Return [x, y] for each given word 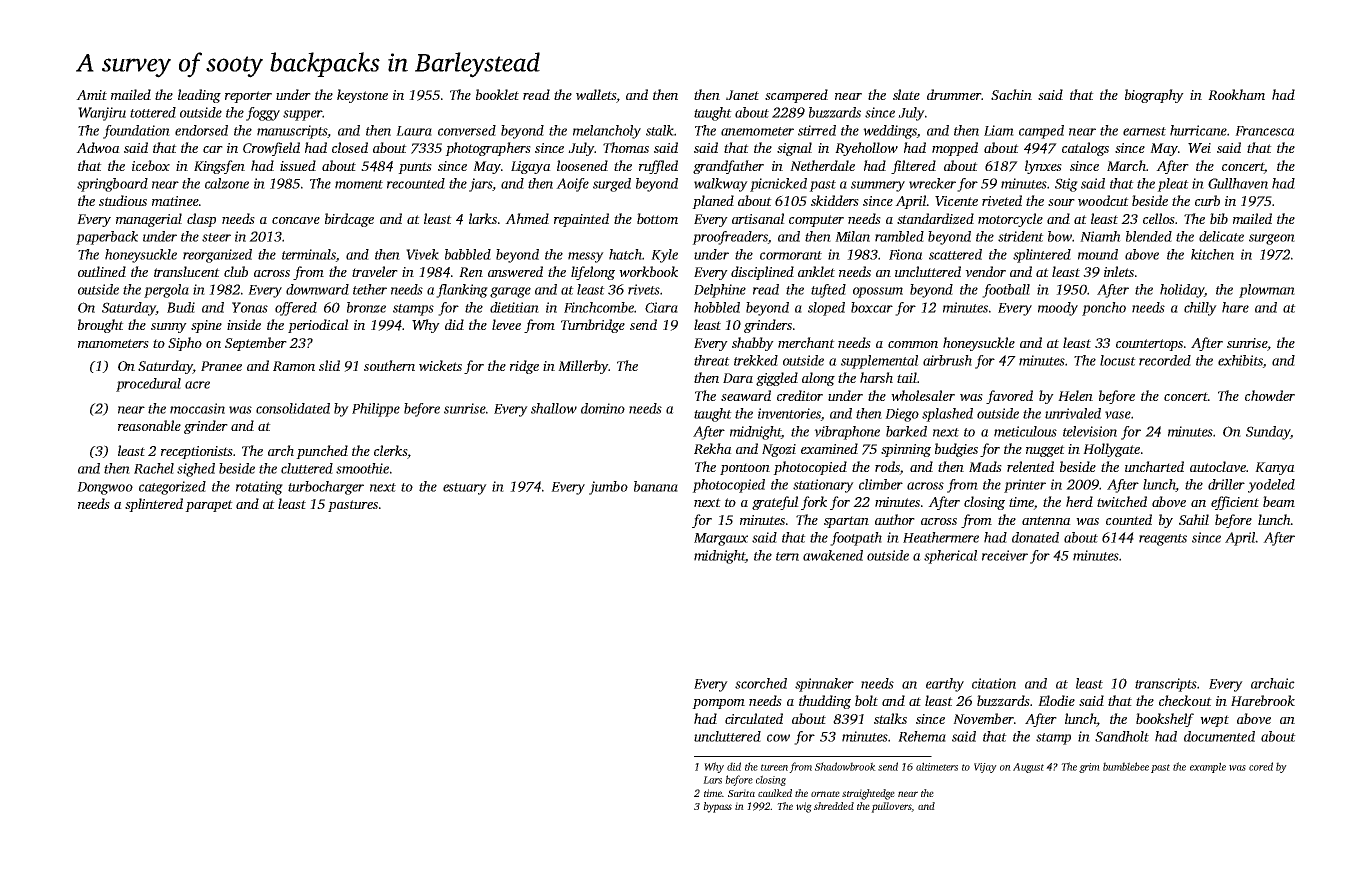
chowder [1270, 395]
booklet [497, 94]
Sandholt [1122, 736]
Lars [712, 780]
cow [778, 738]
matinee [175, 201]
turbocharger [326, 488]
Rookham [1236, 94]
